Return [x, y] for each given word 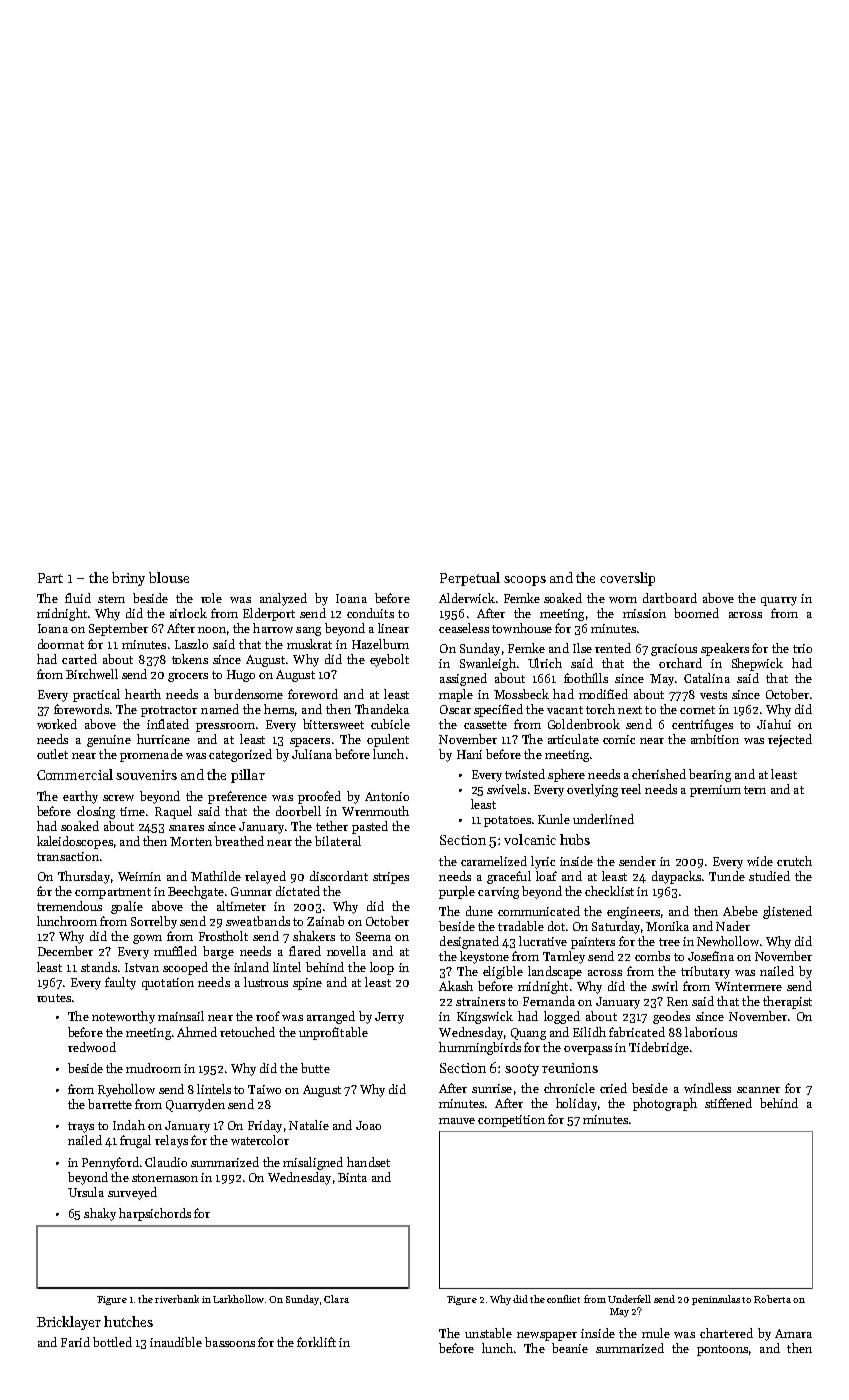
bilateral [338, 841]
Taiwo [264, 1089]
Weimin [139, 876]
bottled [112, 1342]
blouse [169, 577]
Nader [733, 926]
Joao [368, 1125]
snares [186, 828]
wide [760, 861]
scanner [758, 1090]
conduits [370, 613]
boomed [696, 613]
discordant [339, 876]
